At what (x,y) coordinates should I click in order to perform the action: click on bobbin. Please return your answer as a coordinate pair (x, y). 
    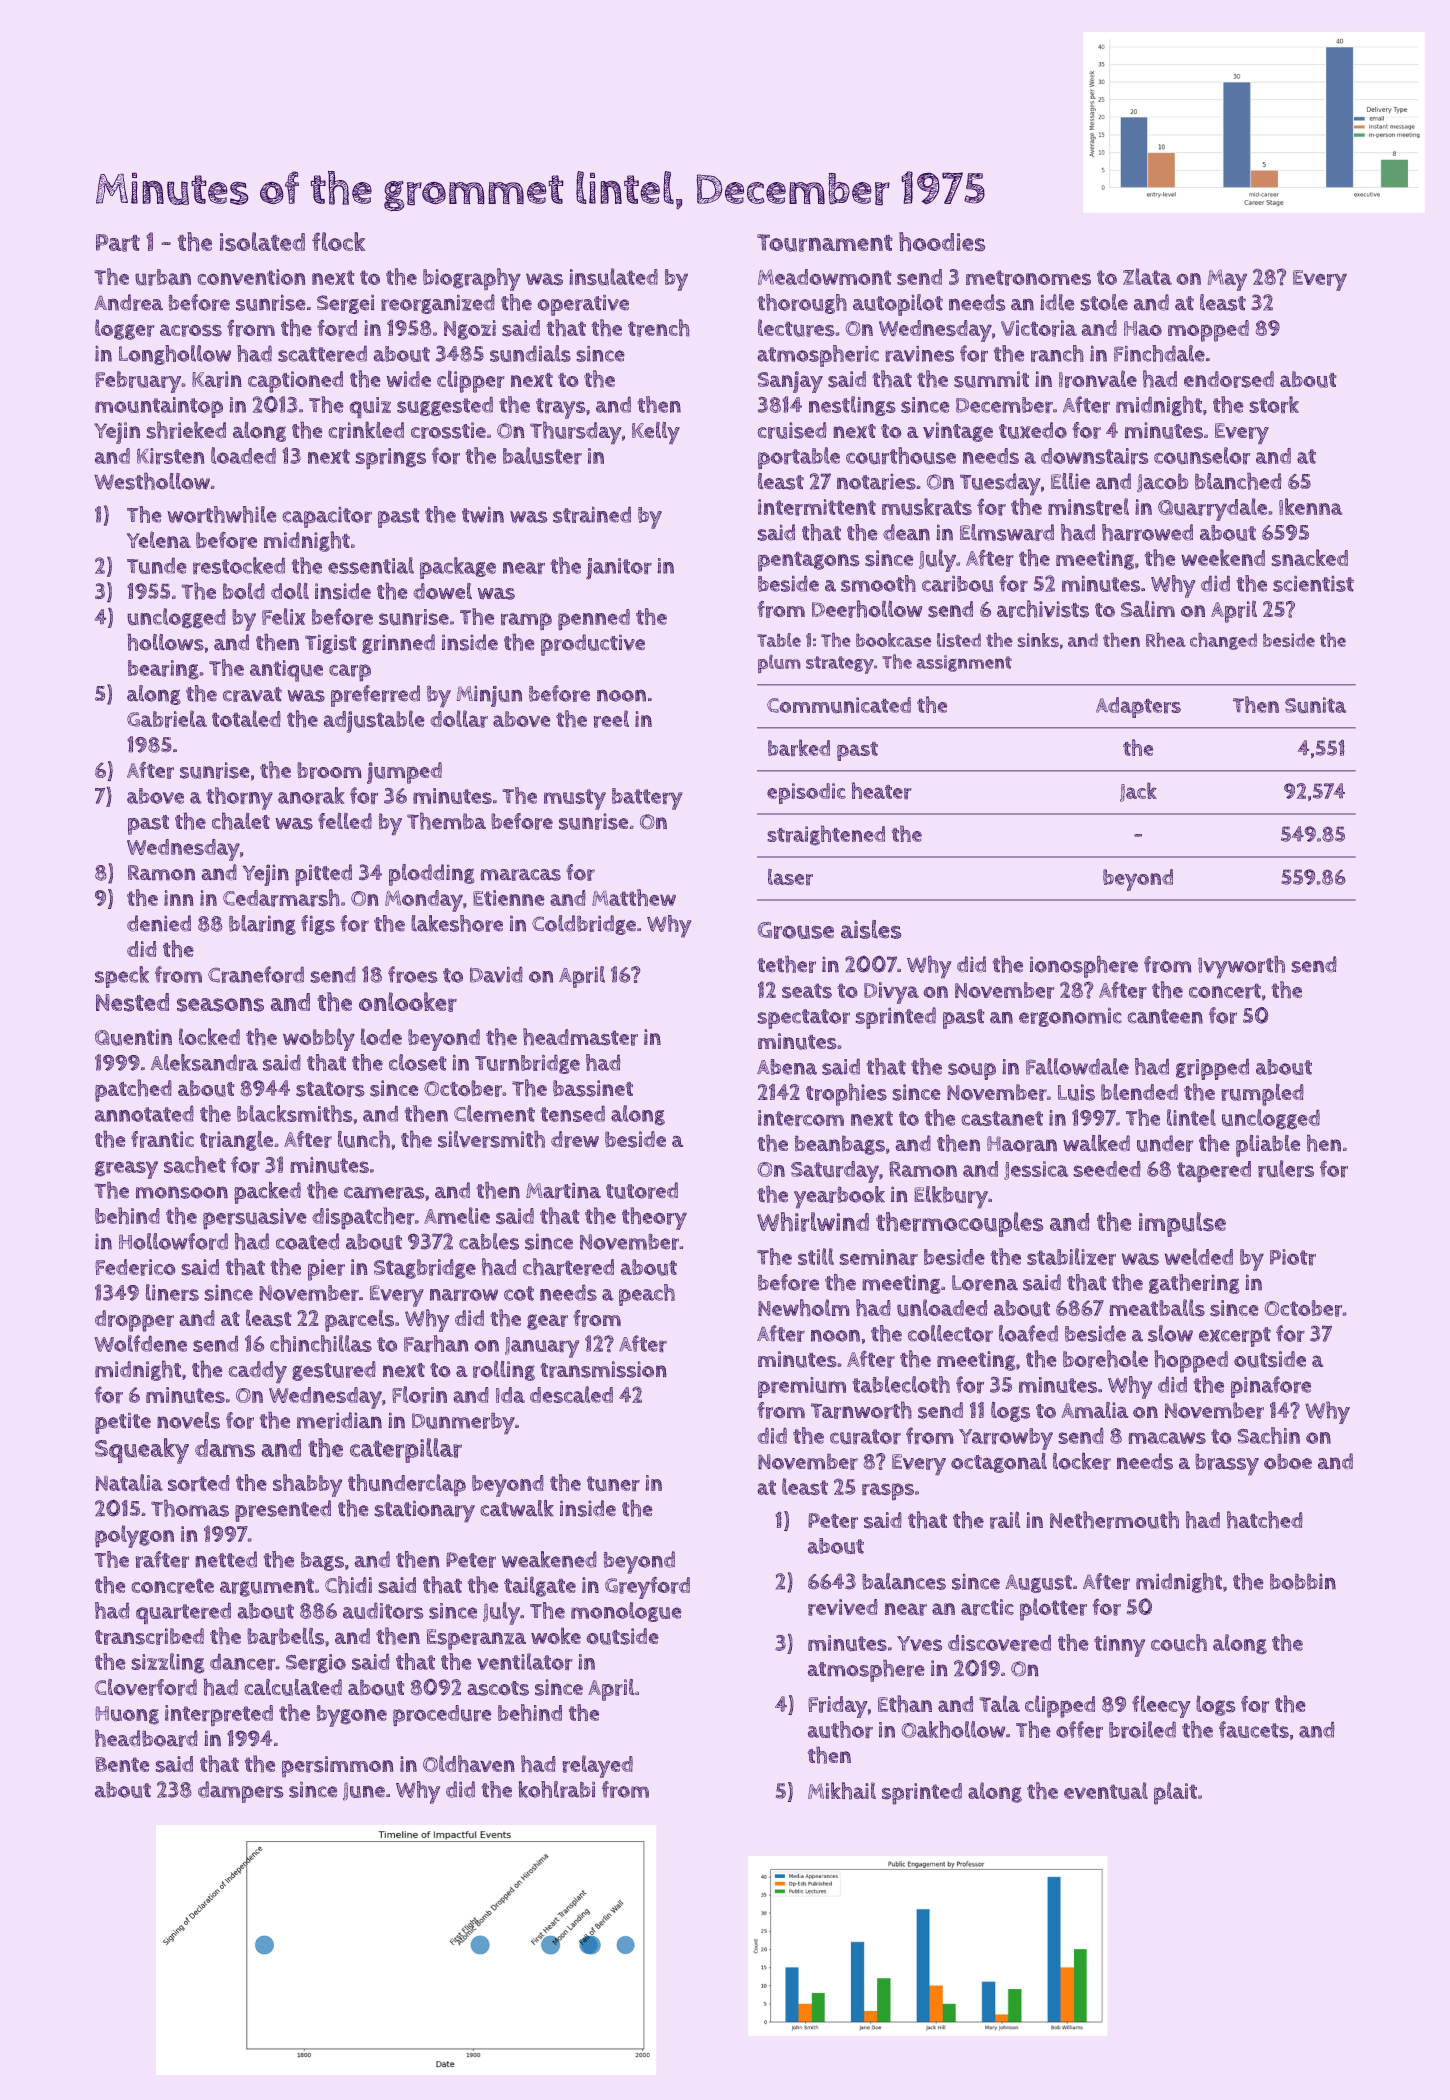
    Looking at the image, I should click on (1303, 1582).
